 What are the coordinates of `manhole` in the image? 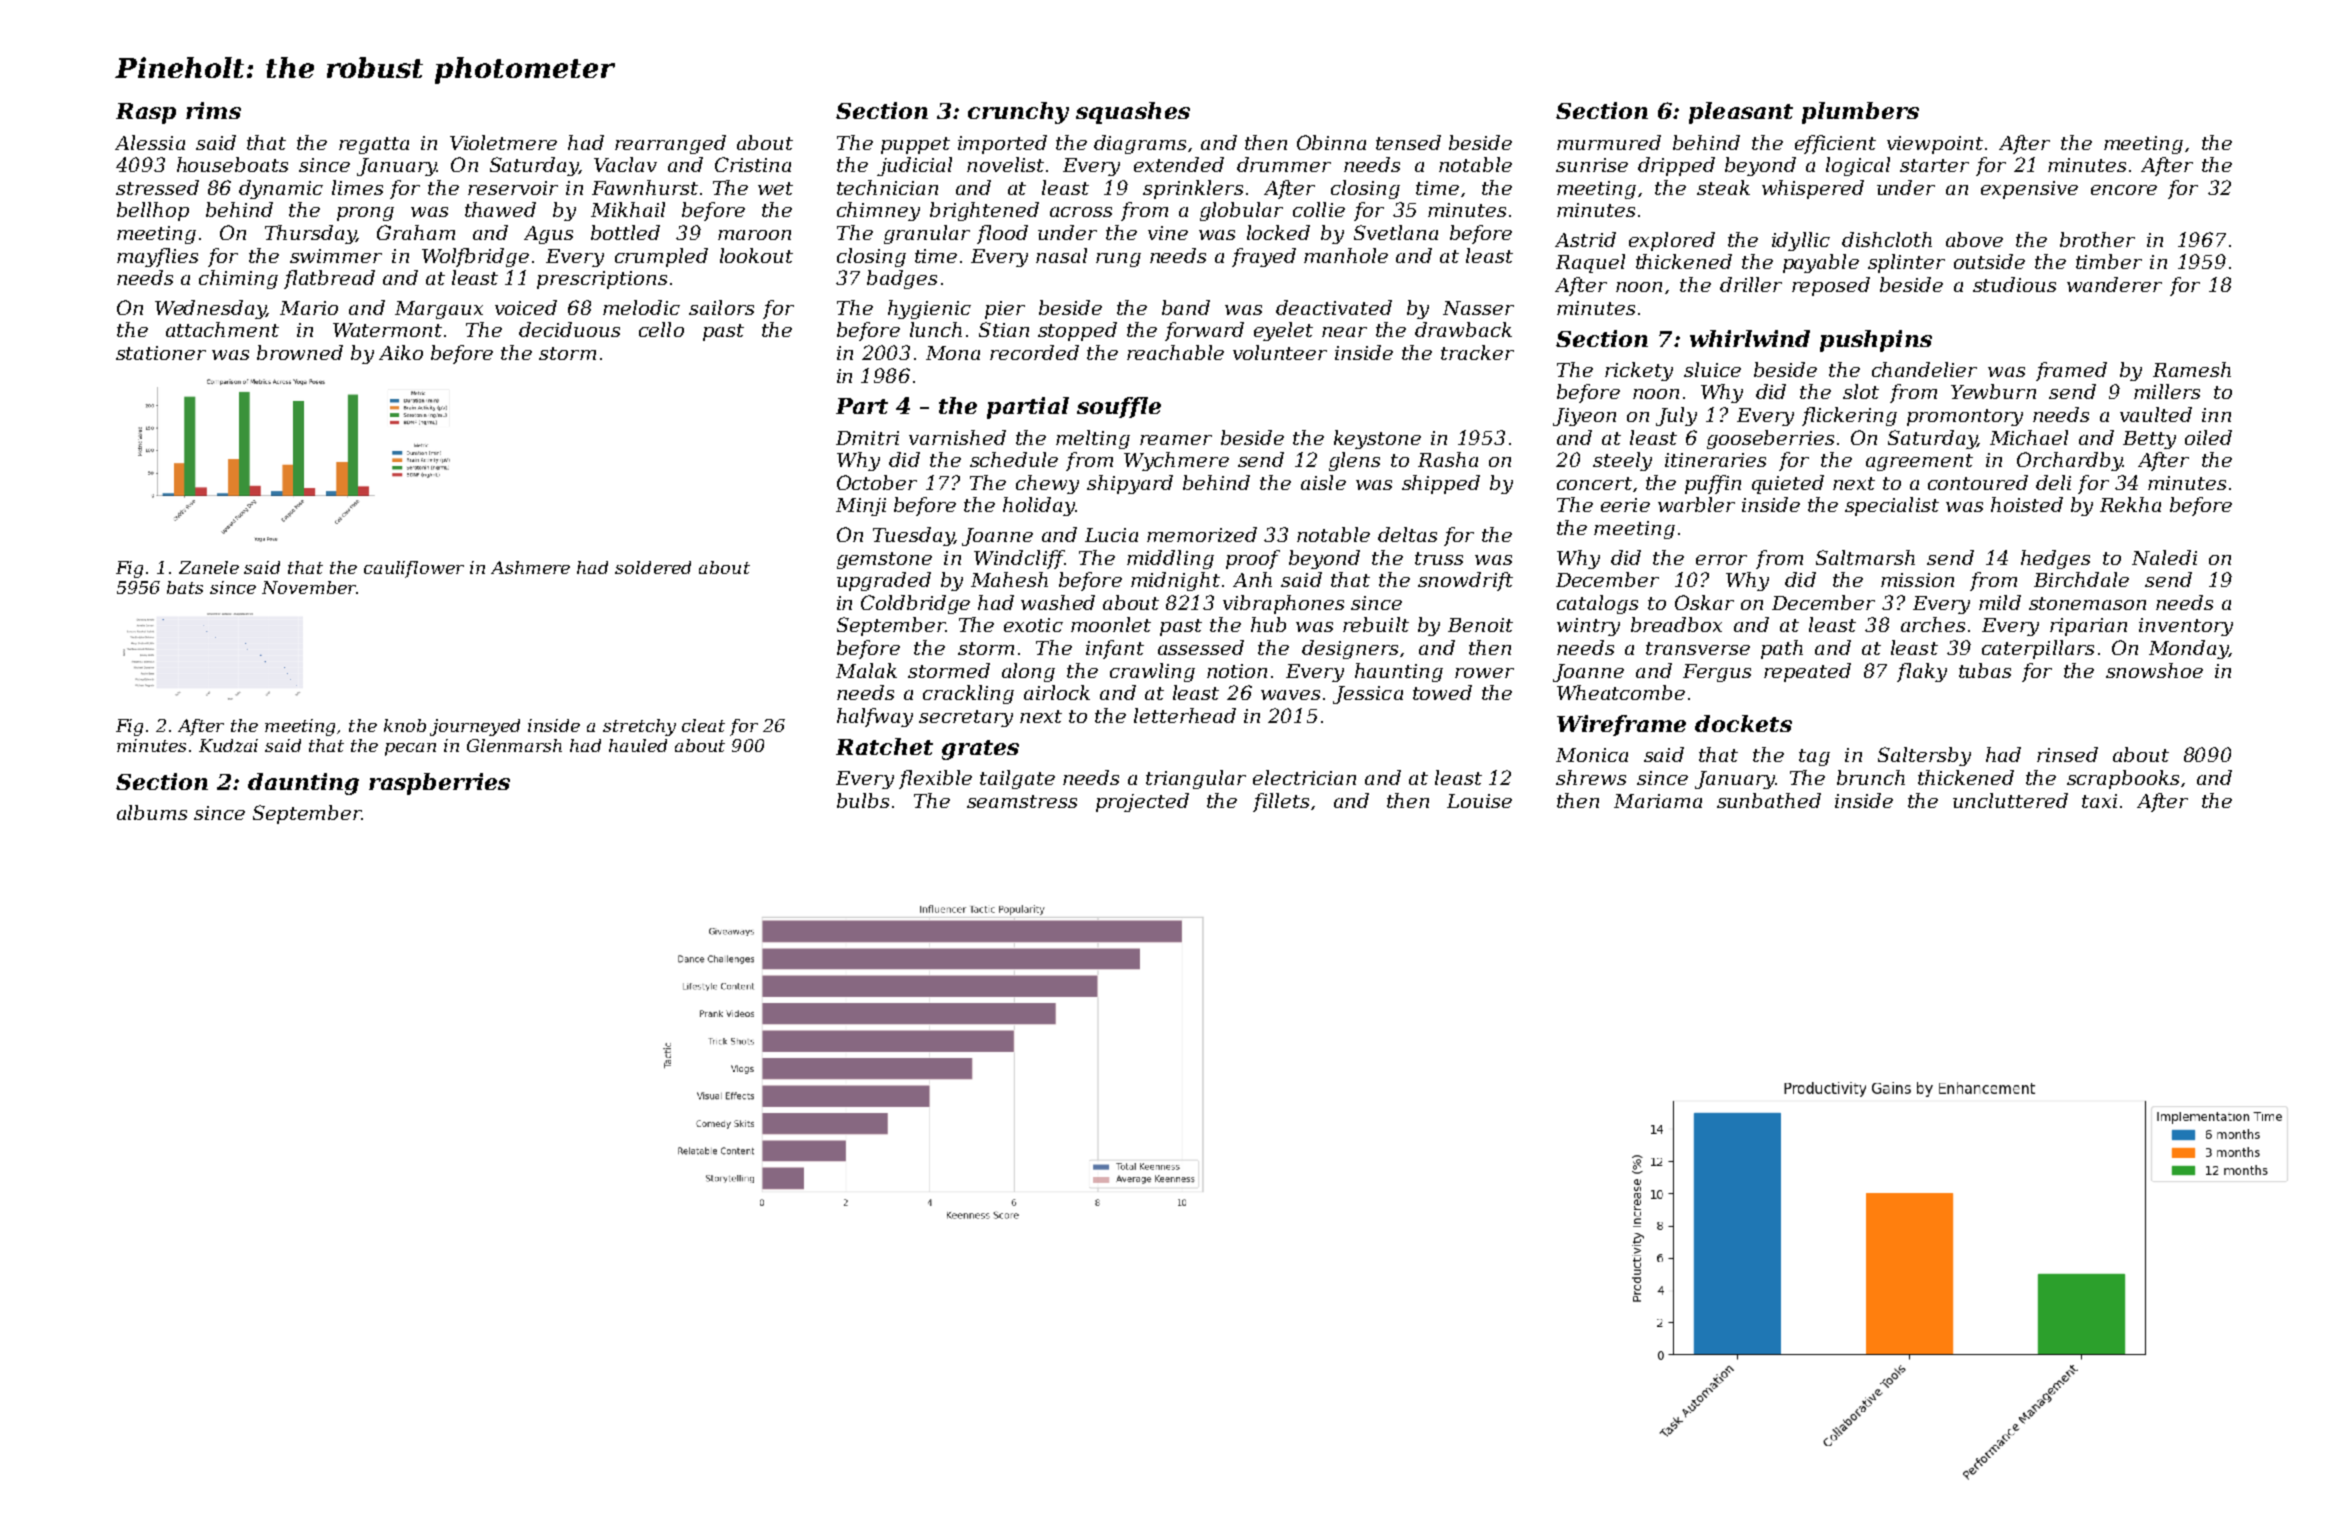 It's located at (1346, 255).
